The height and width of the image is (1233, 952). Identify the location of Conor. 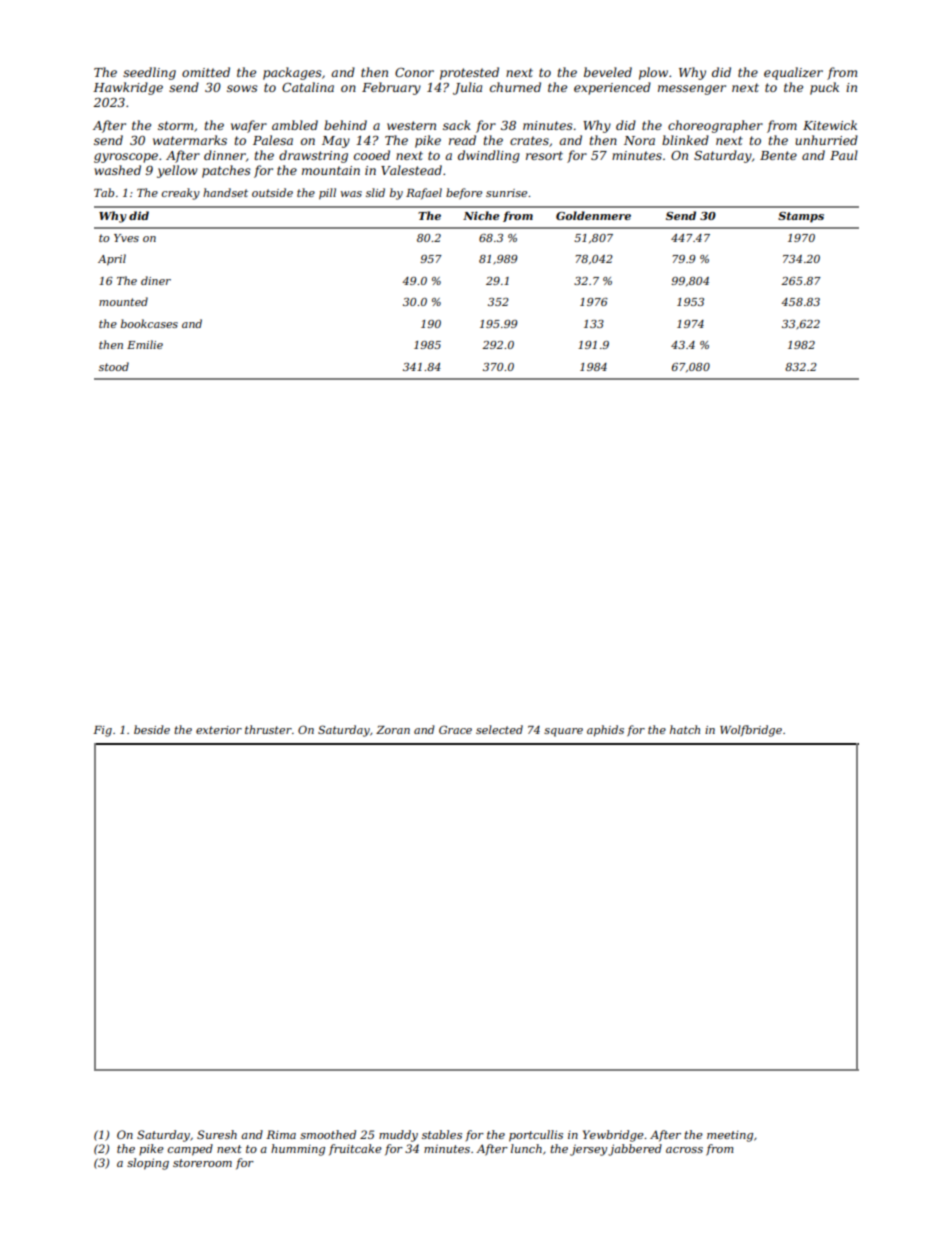
(414, 72).
